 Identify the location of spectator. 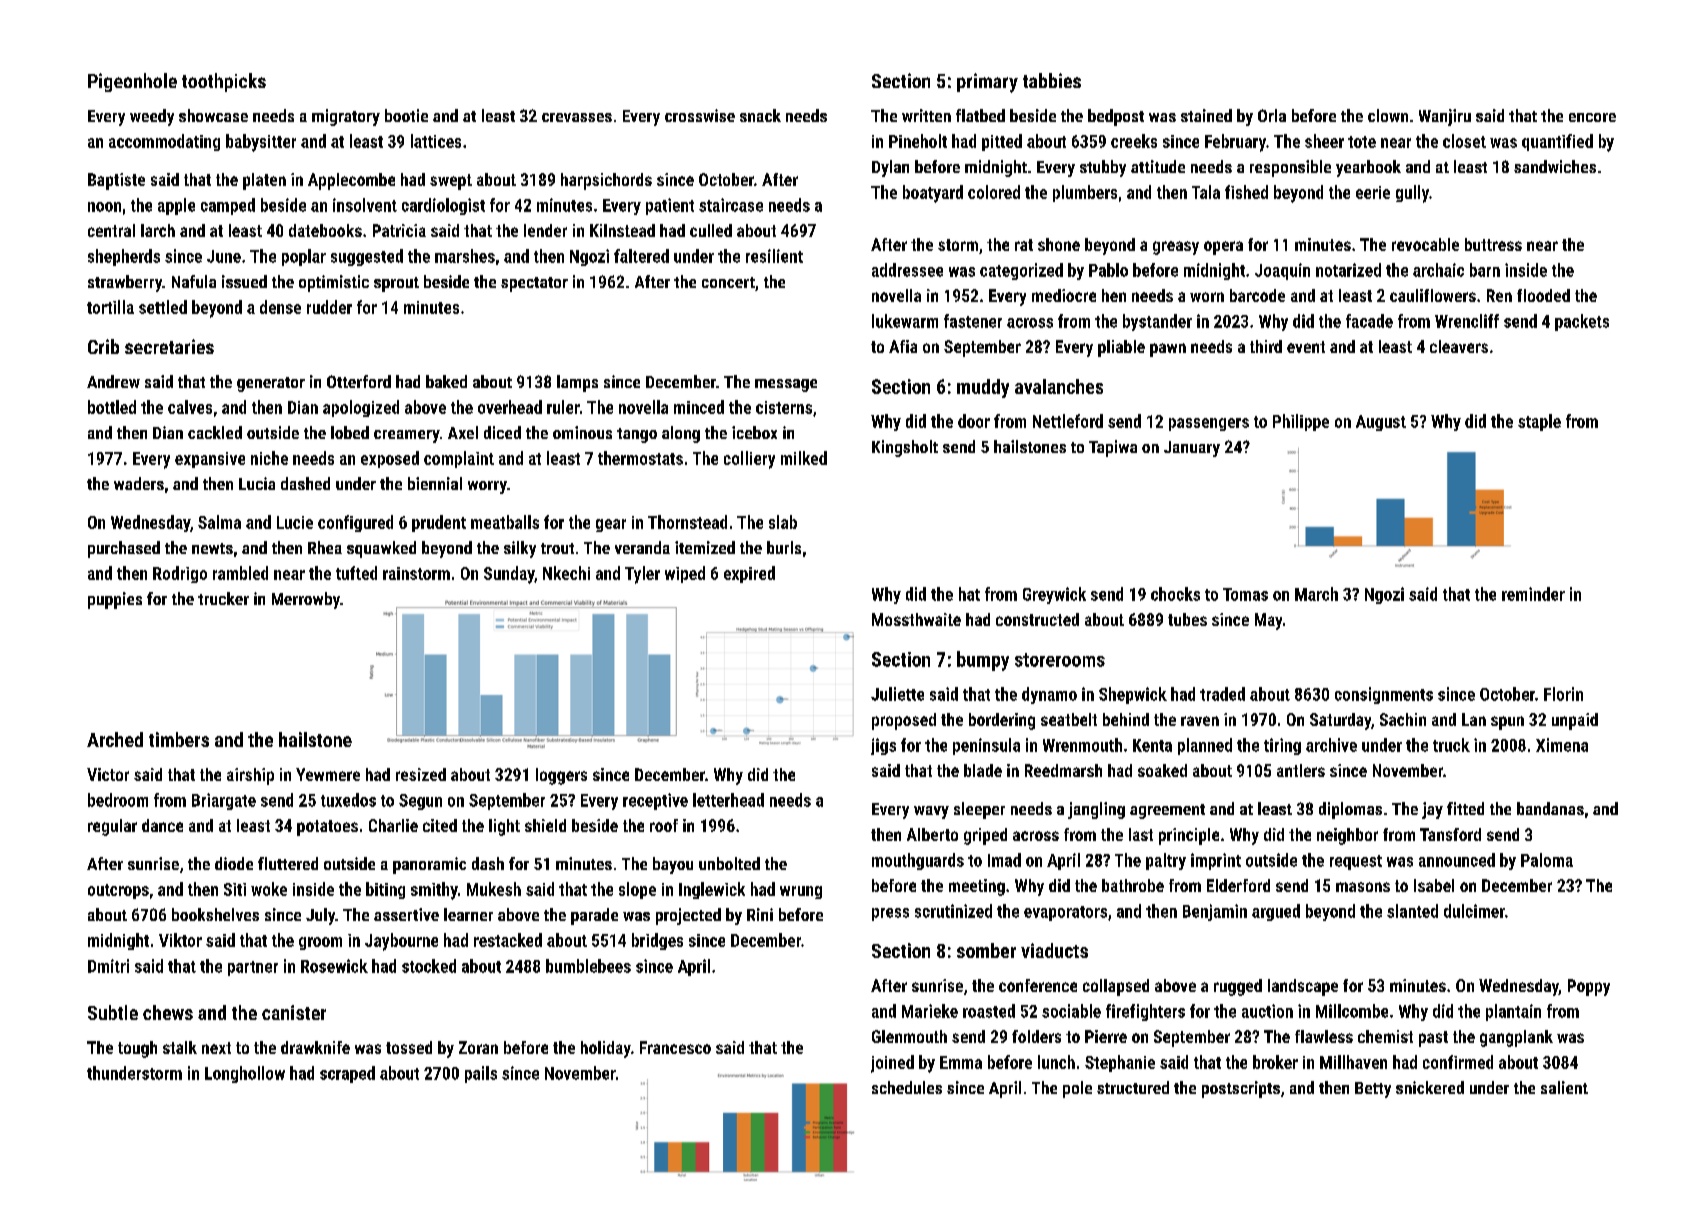
(534, 284).
